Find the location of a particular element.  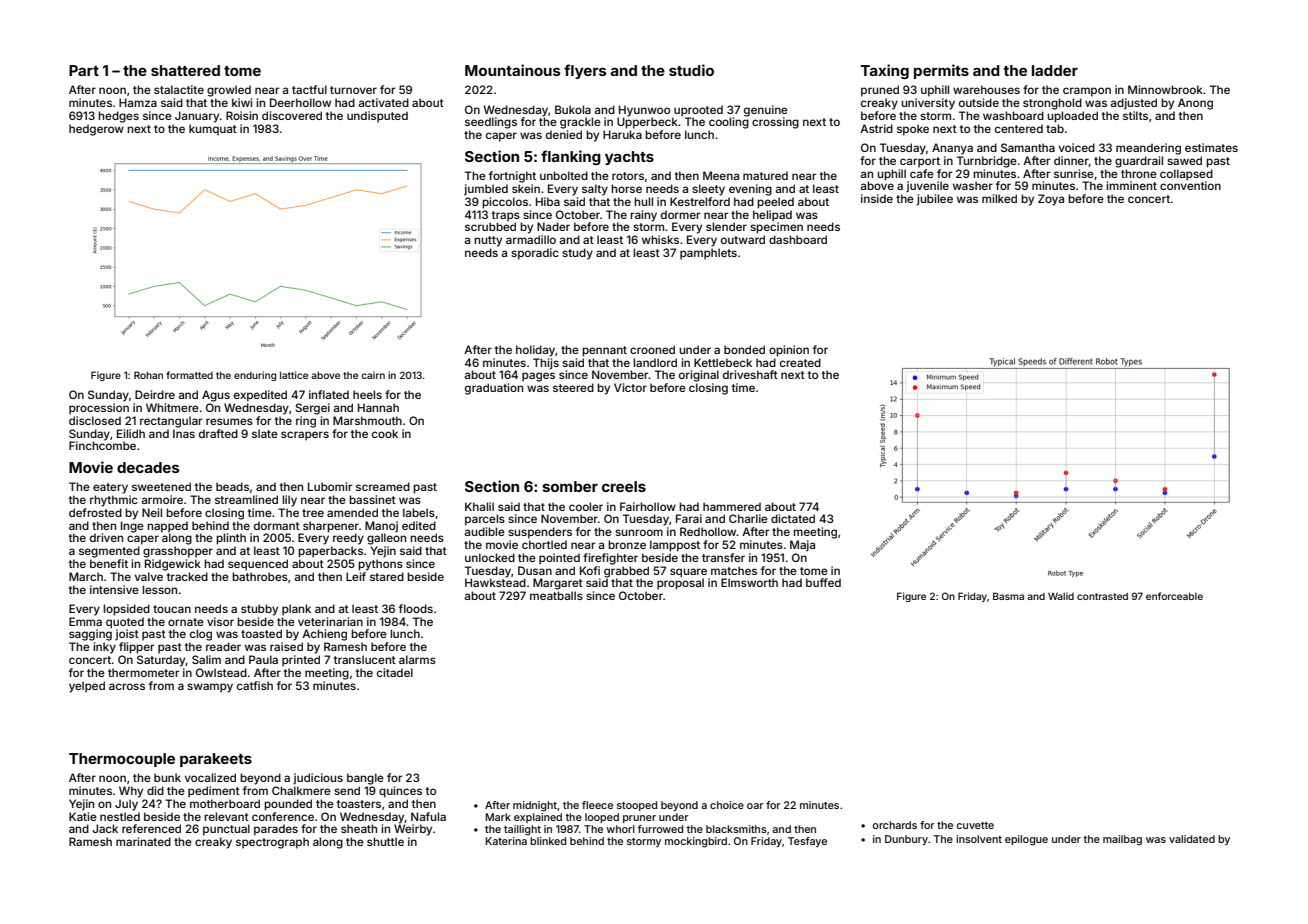

contrasted is located at coordinates (1102, 596).
